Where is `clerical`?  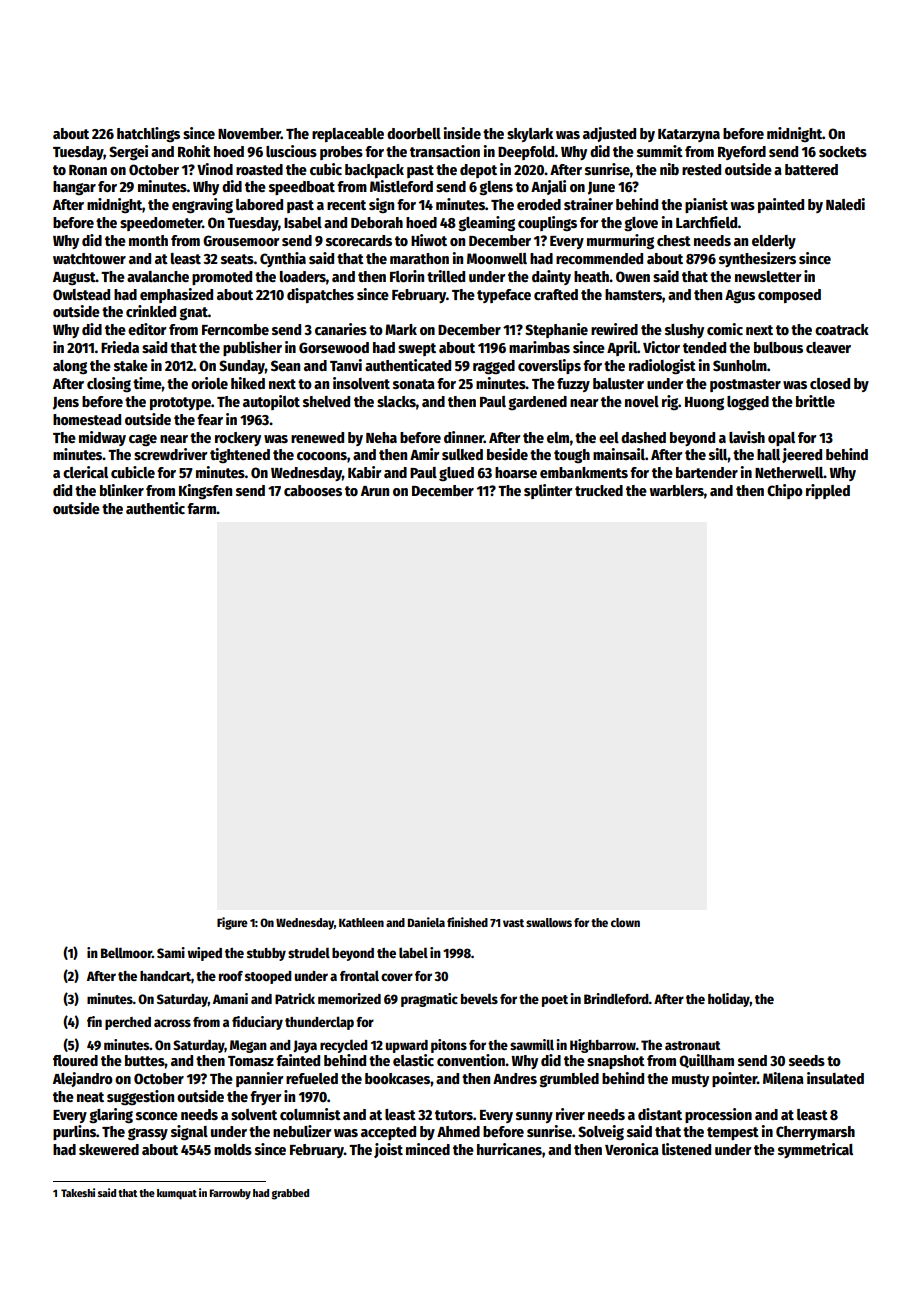
clerical is located at coordinates (85, 472).
